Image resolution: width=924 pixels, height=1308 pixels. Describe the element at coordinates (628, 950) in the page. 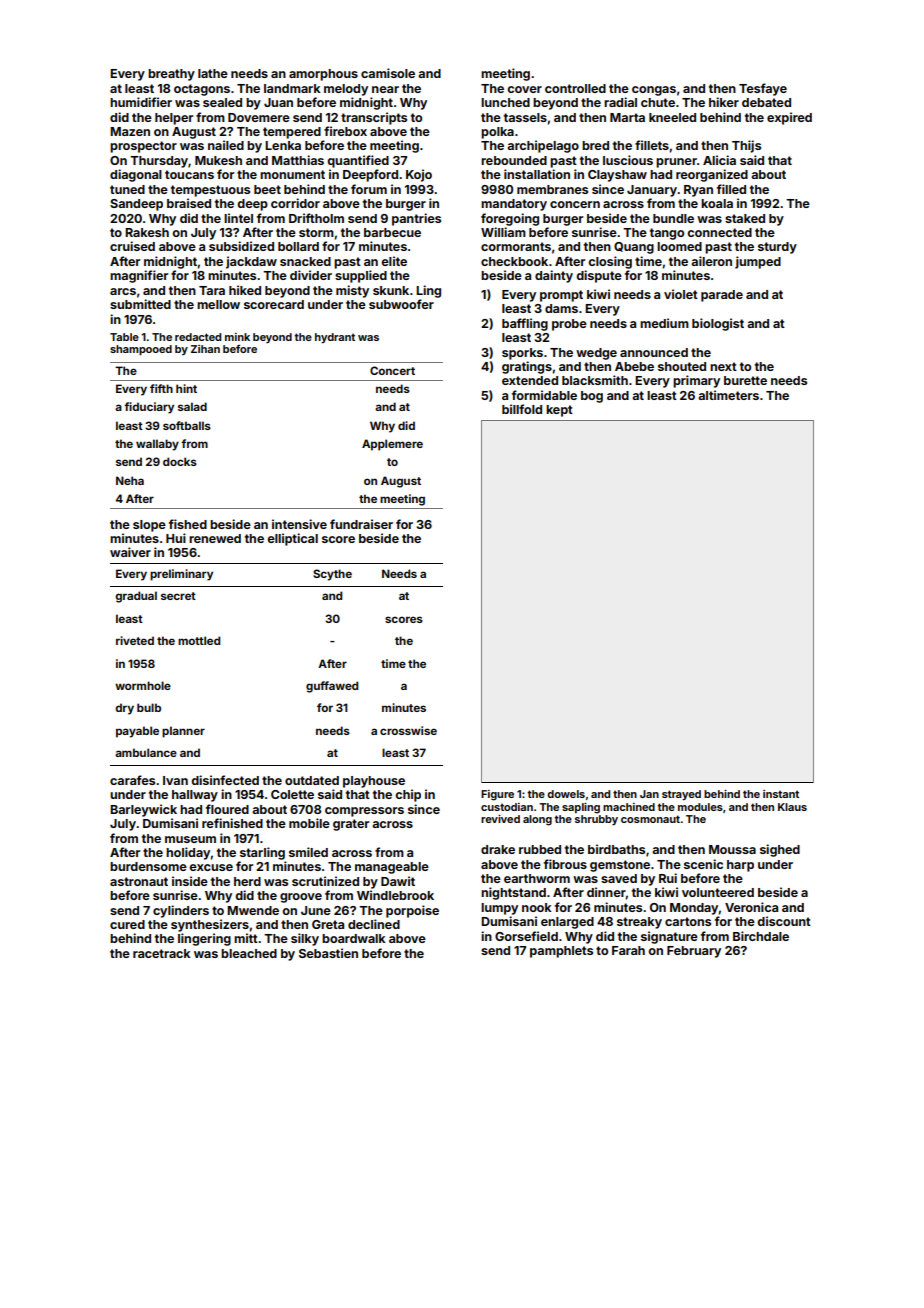

I see `Farah` at that location.
